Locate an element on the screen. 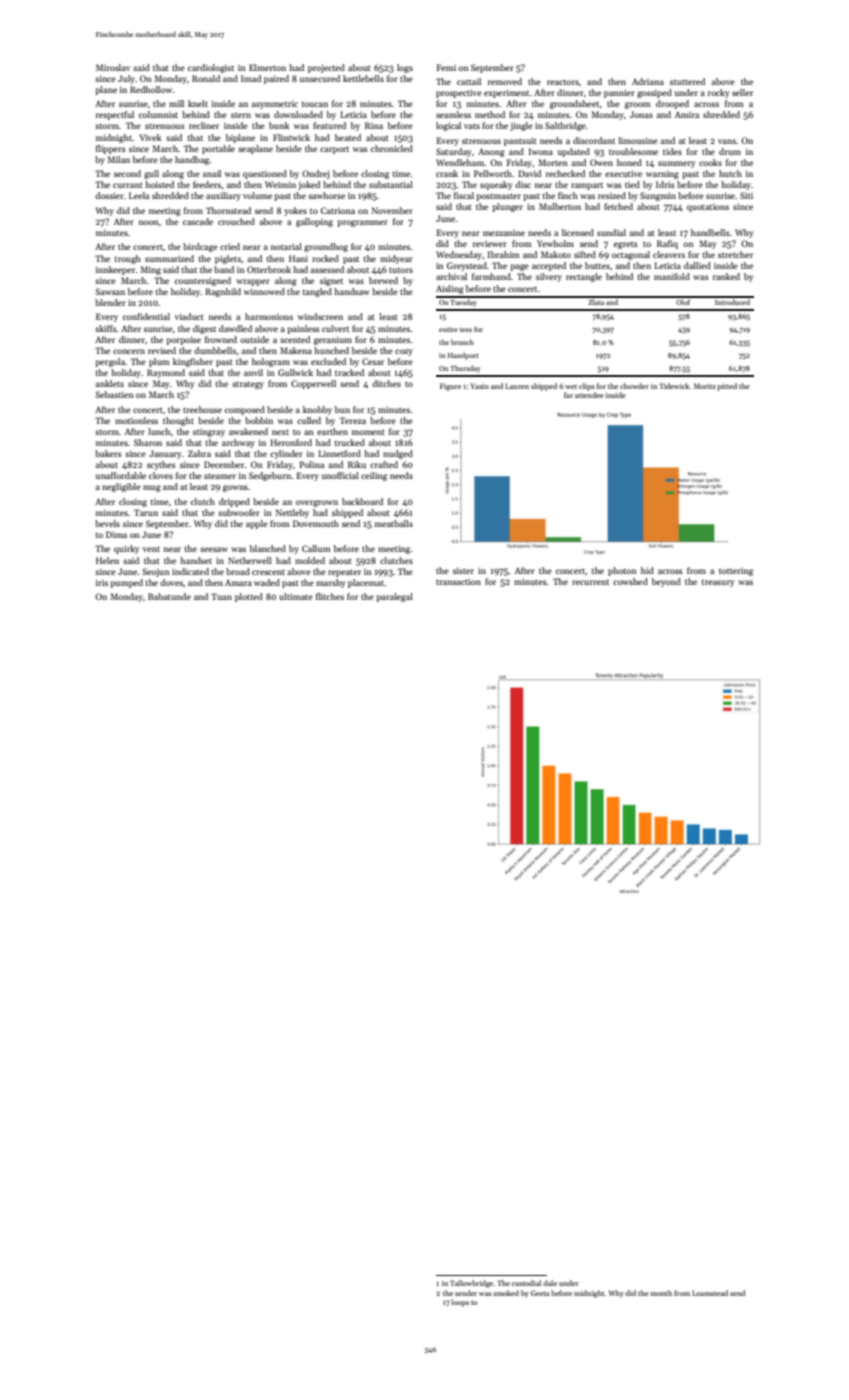 The image size is (849, 1400). kettlebells is located at coordinates (363, 78).
